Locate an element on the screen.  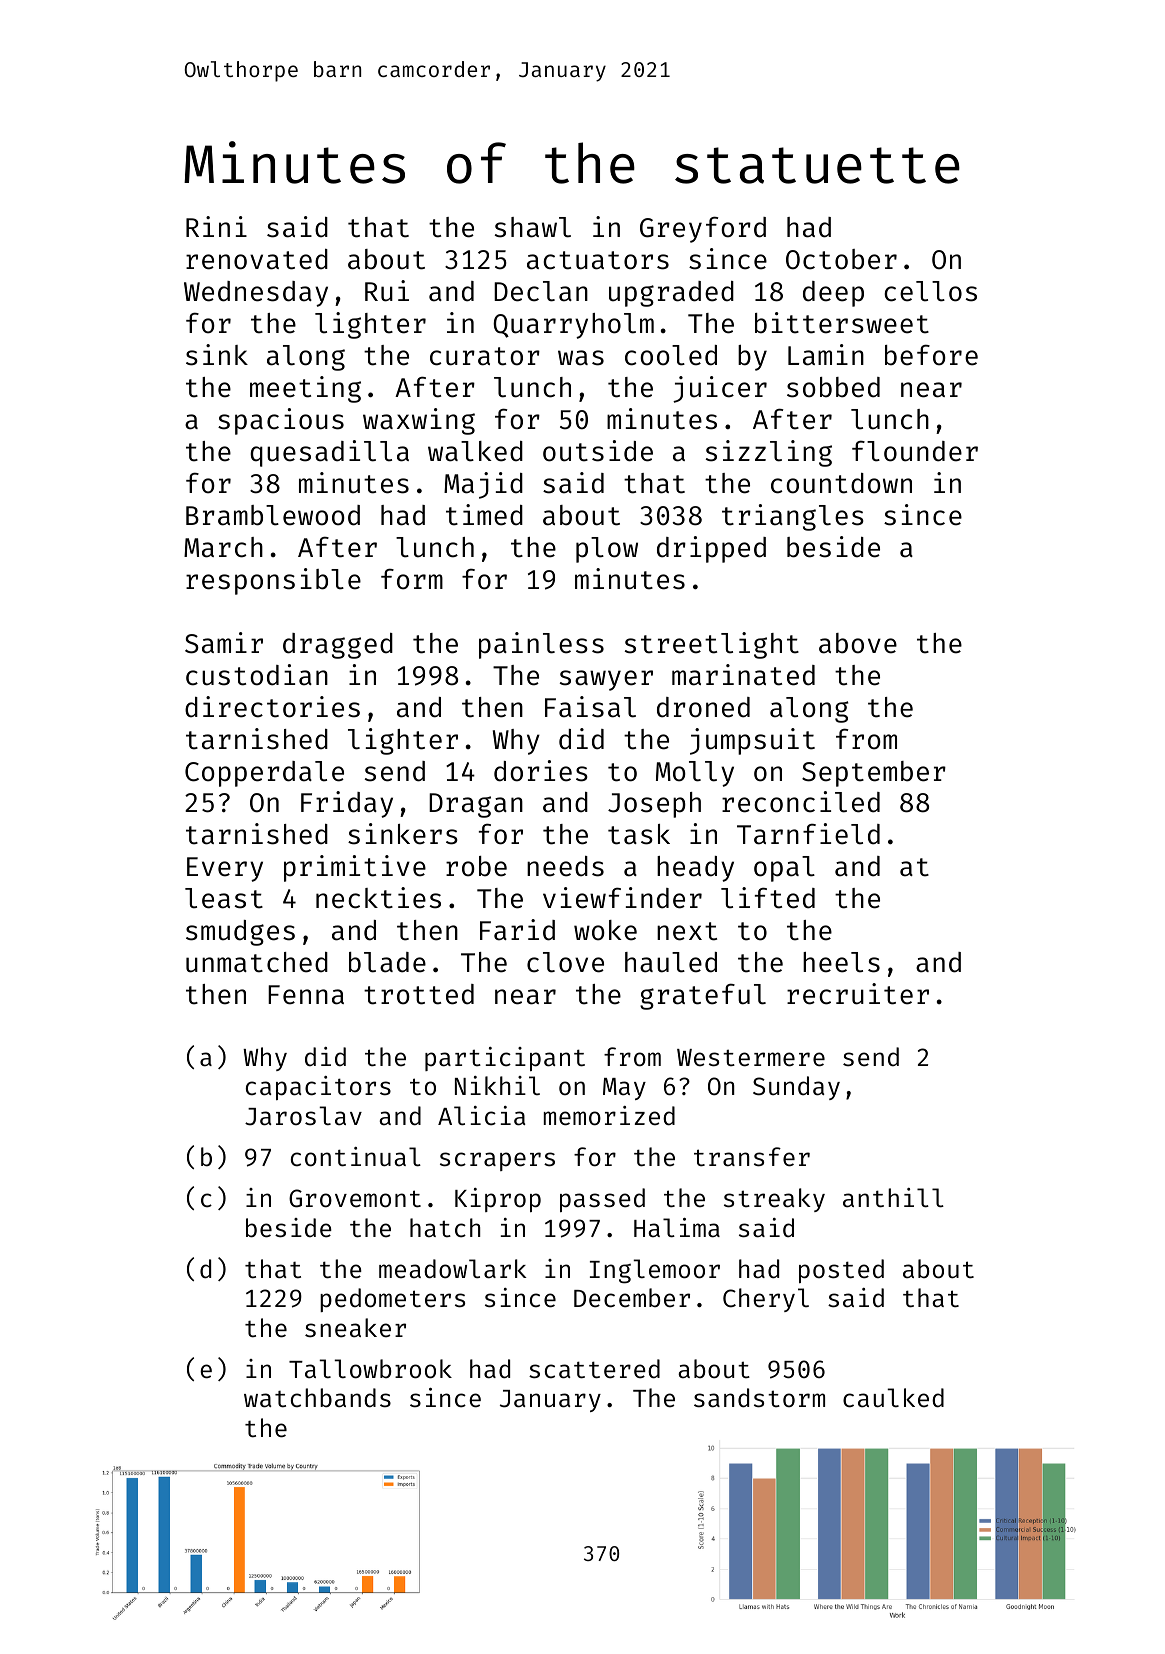
above is located at coordinates (858, 643).
